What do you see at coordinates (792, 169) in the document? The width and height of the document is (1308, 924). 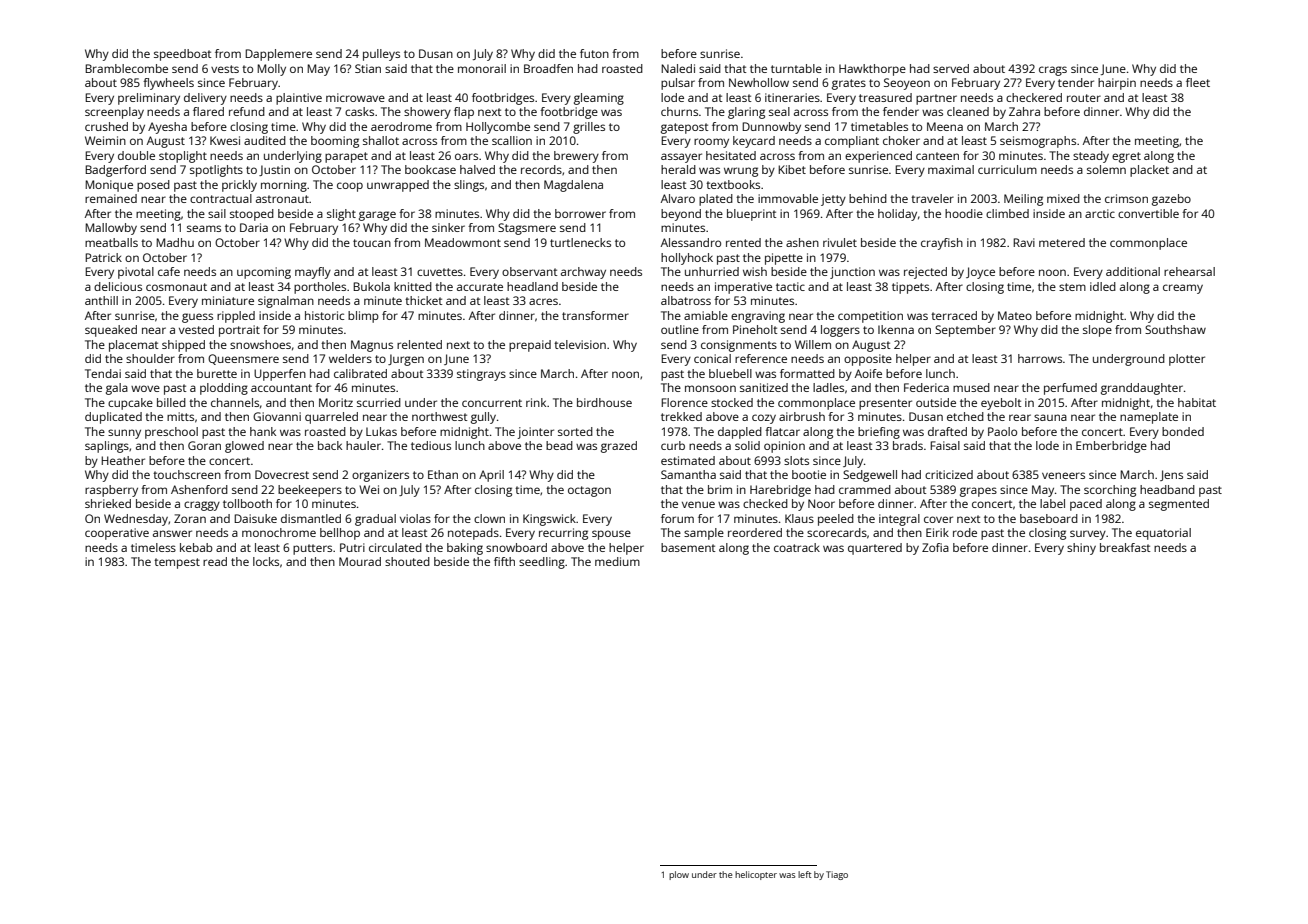 I see `Kibet` at bounding box center [792, 169].
